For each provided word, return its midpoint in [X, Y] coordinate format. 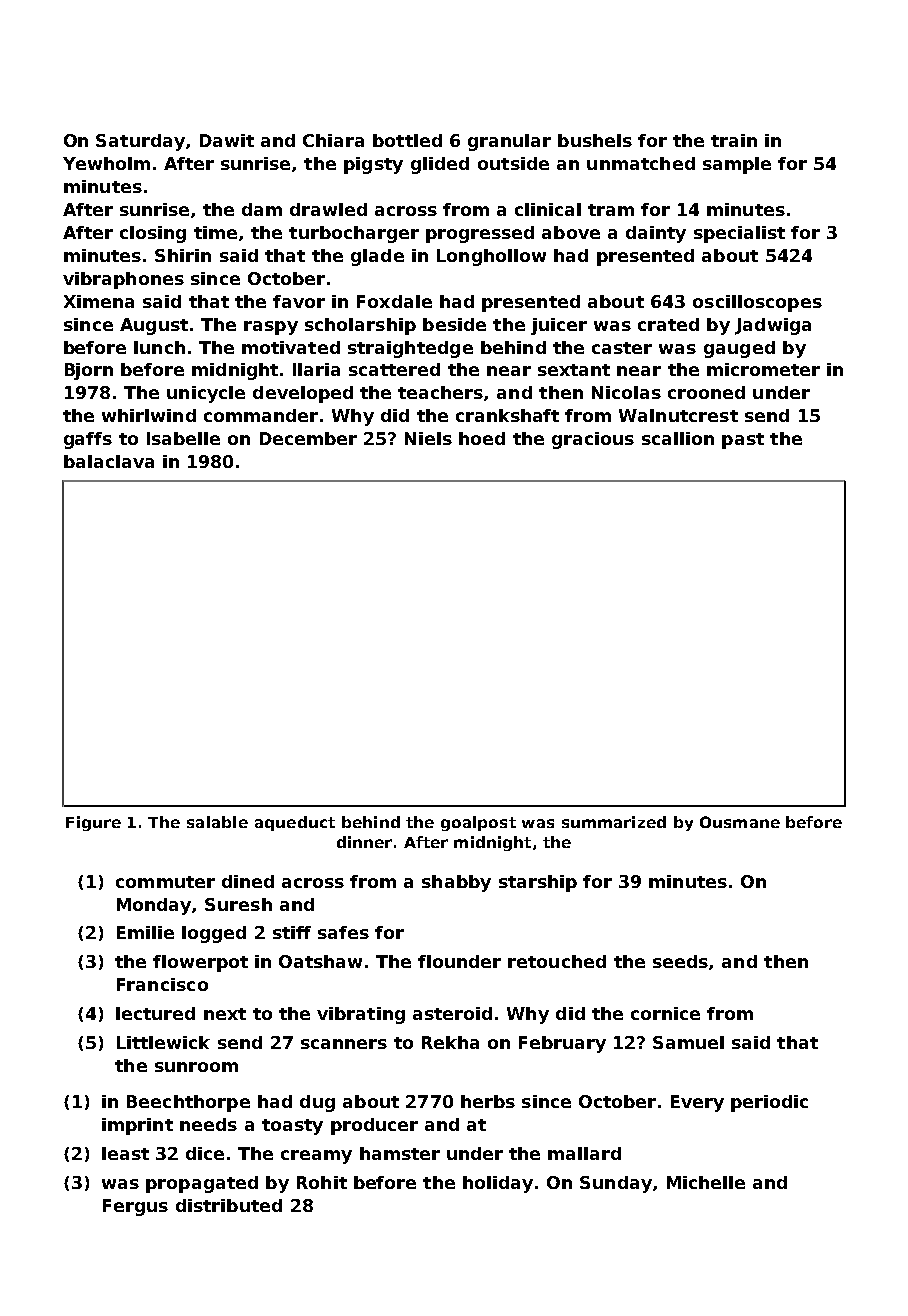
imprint [137, 1126]
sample [737, 165]
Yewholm [106, 163]
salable [217, 822]
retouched [557, 961]
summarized [614, 822]
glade [377, 257]
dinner [364, 842]
